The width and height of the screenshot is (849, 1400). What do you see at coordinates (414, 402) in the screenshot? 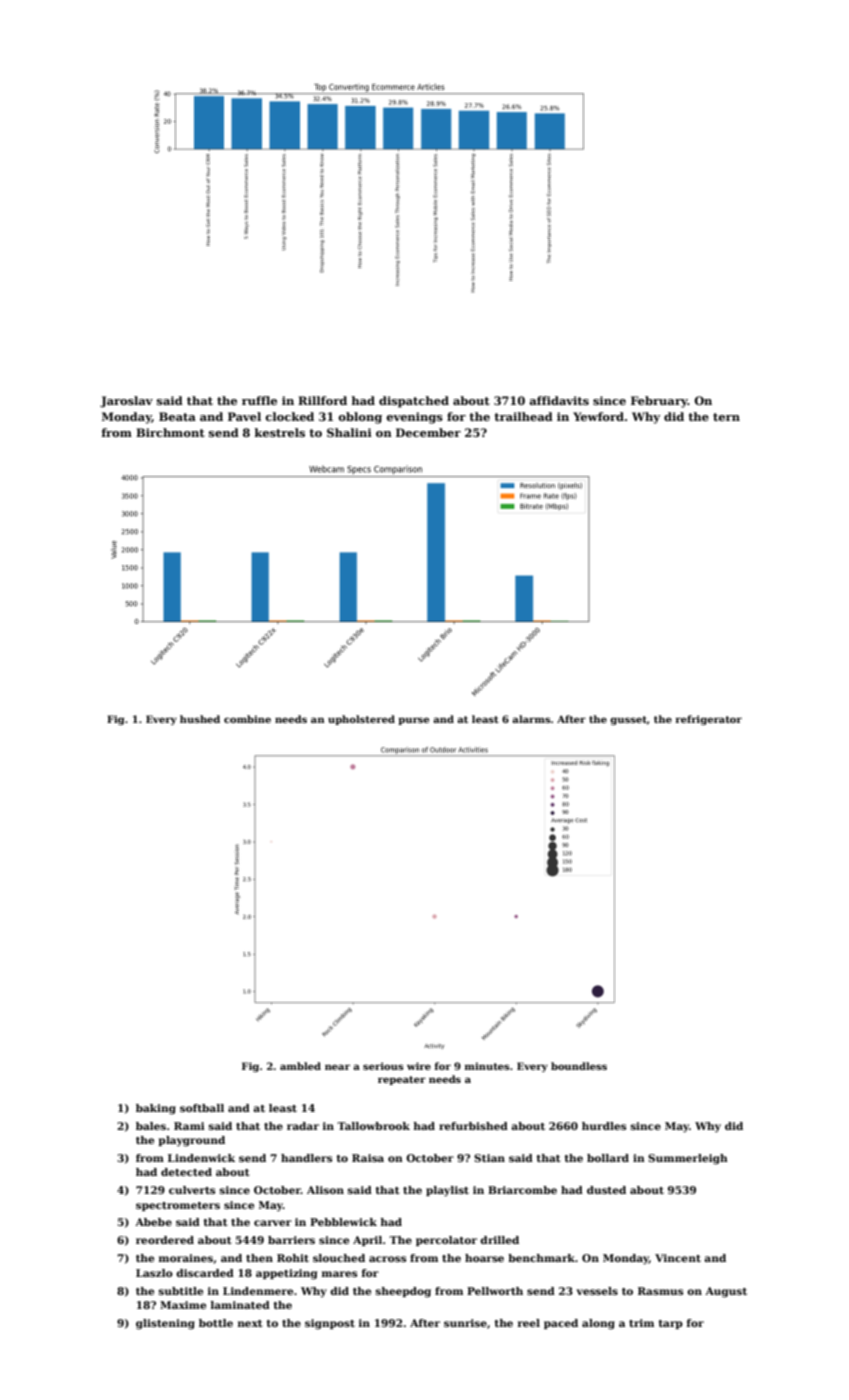
I see `dispatched` at bounding box center [414, 402].
